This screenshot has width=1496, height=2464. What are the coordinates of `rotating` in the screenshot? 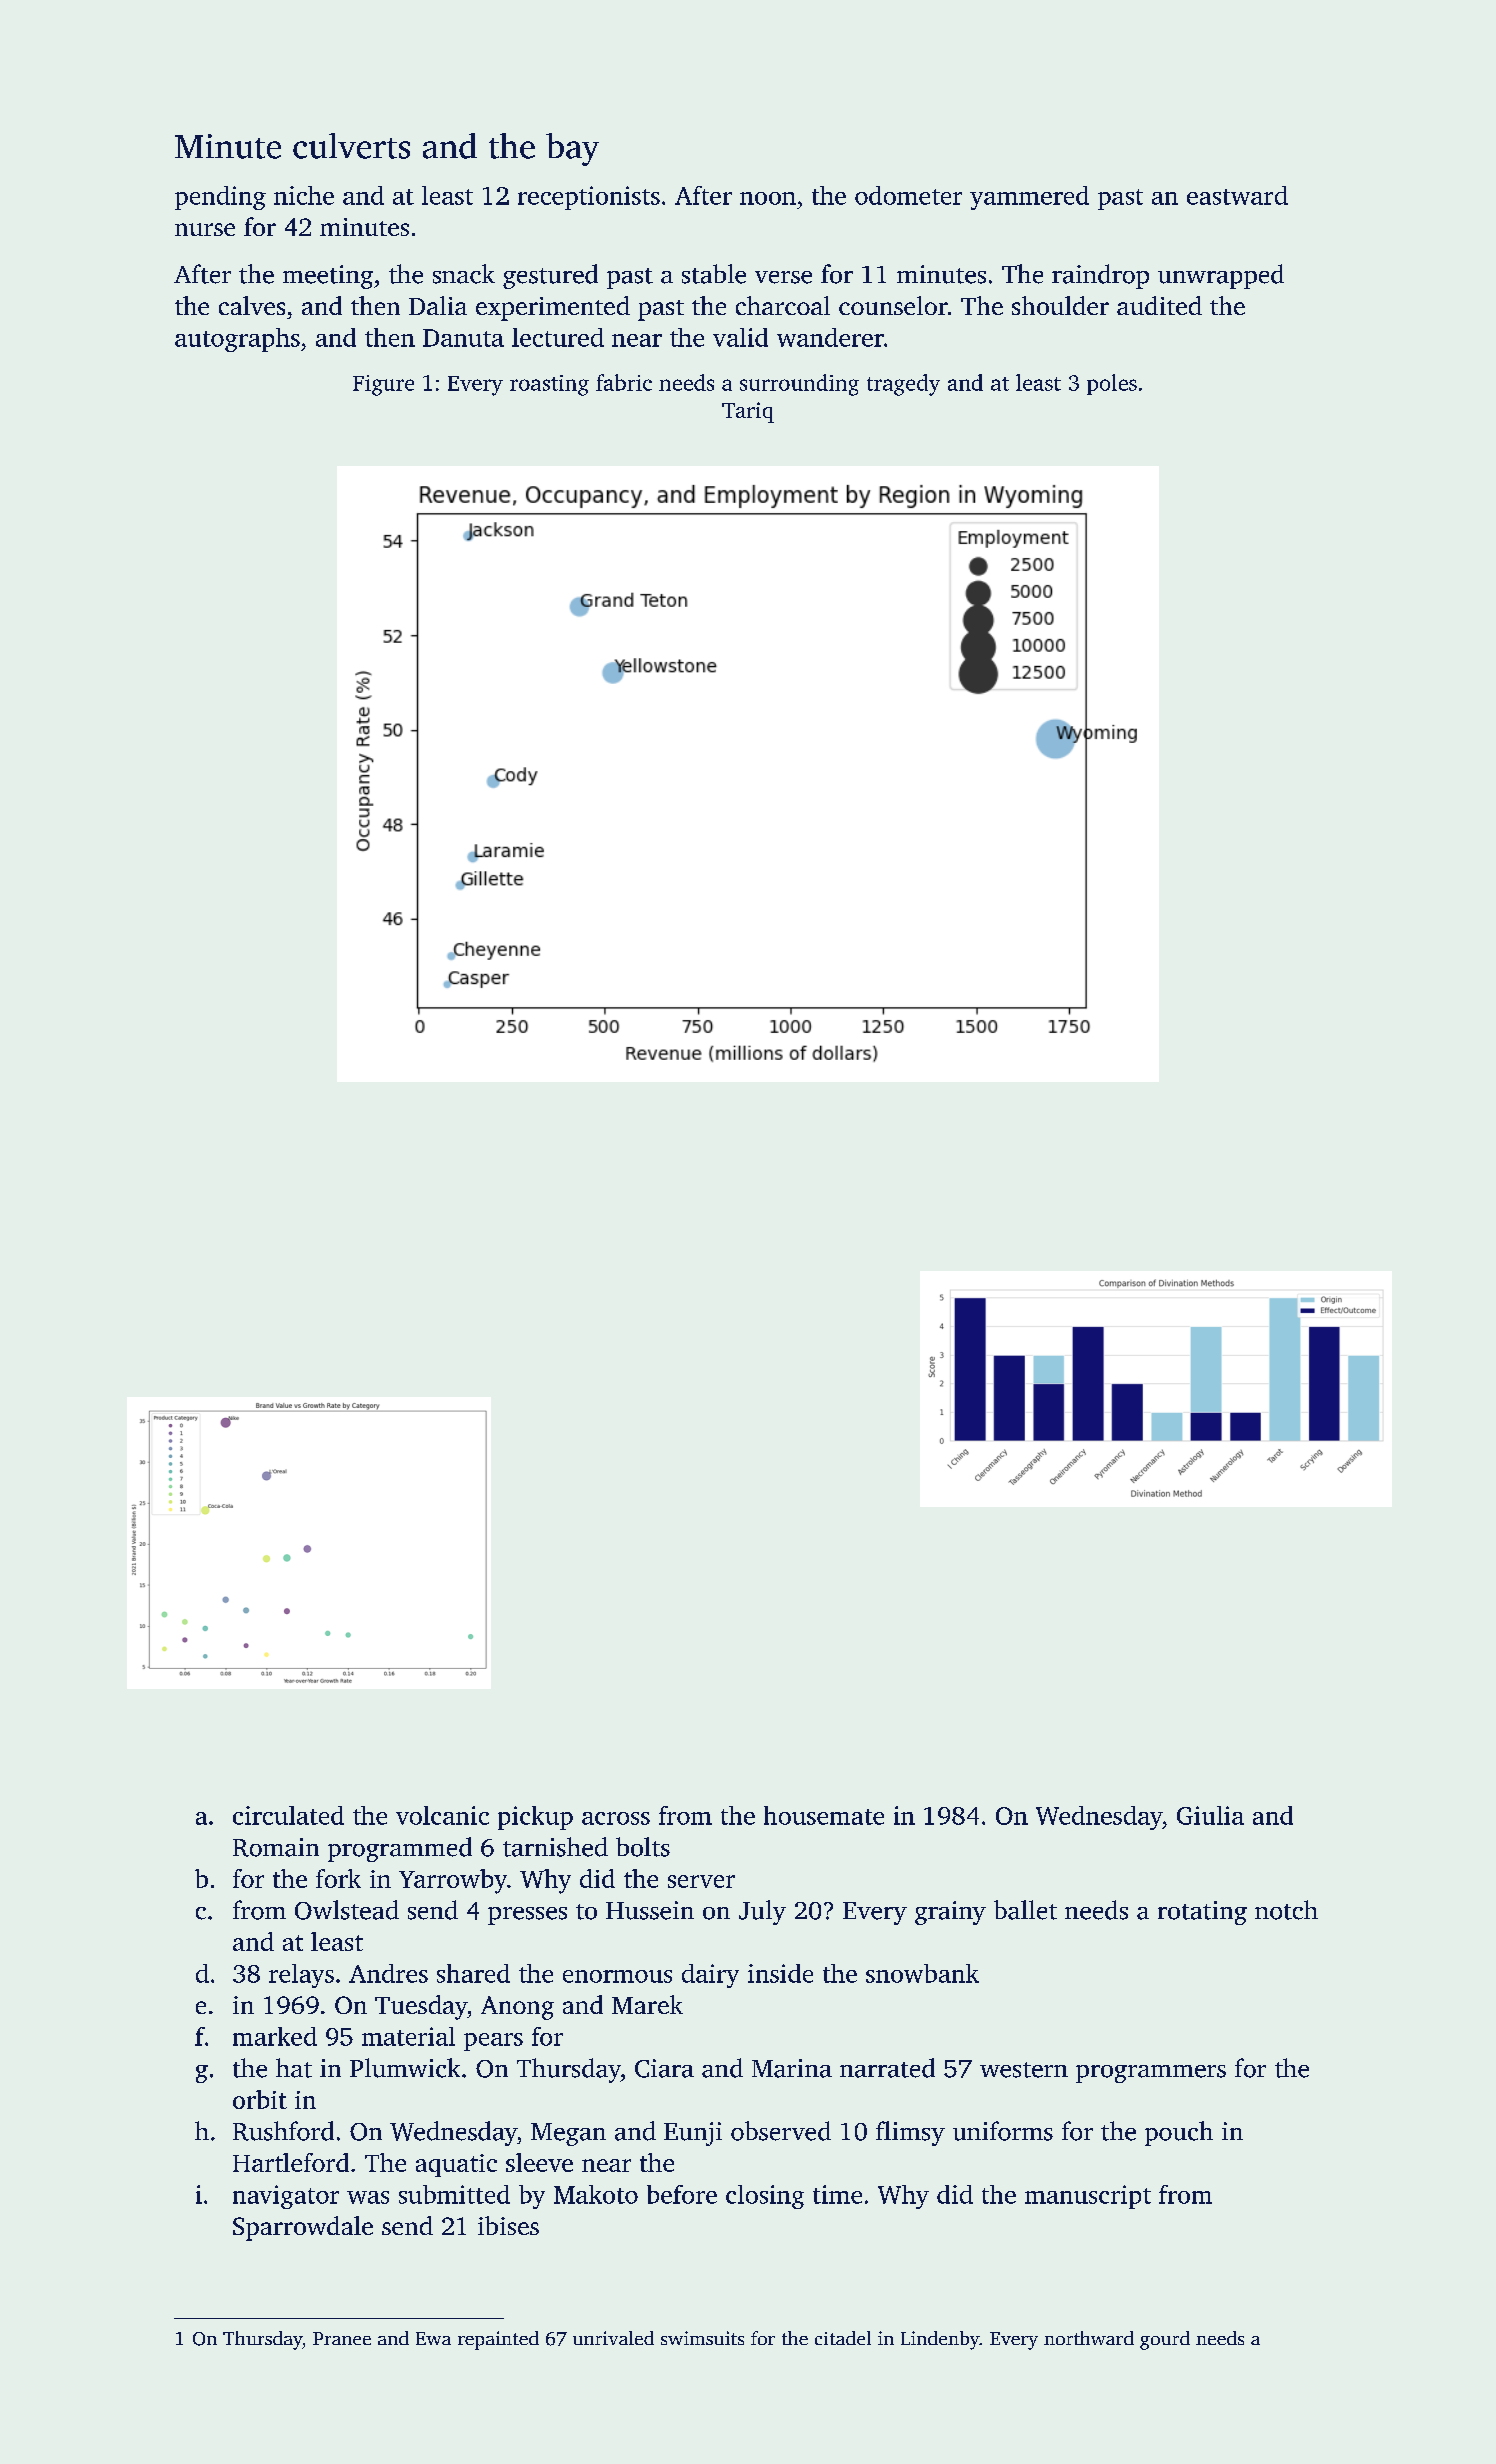 It's located at (1202, 1913).
